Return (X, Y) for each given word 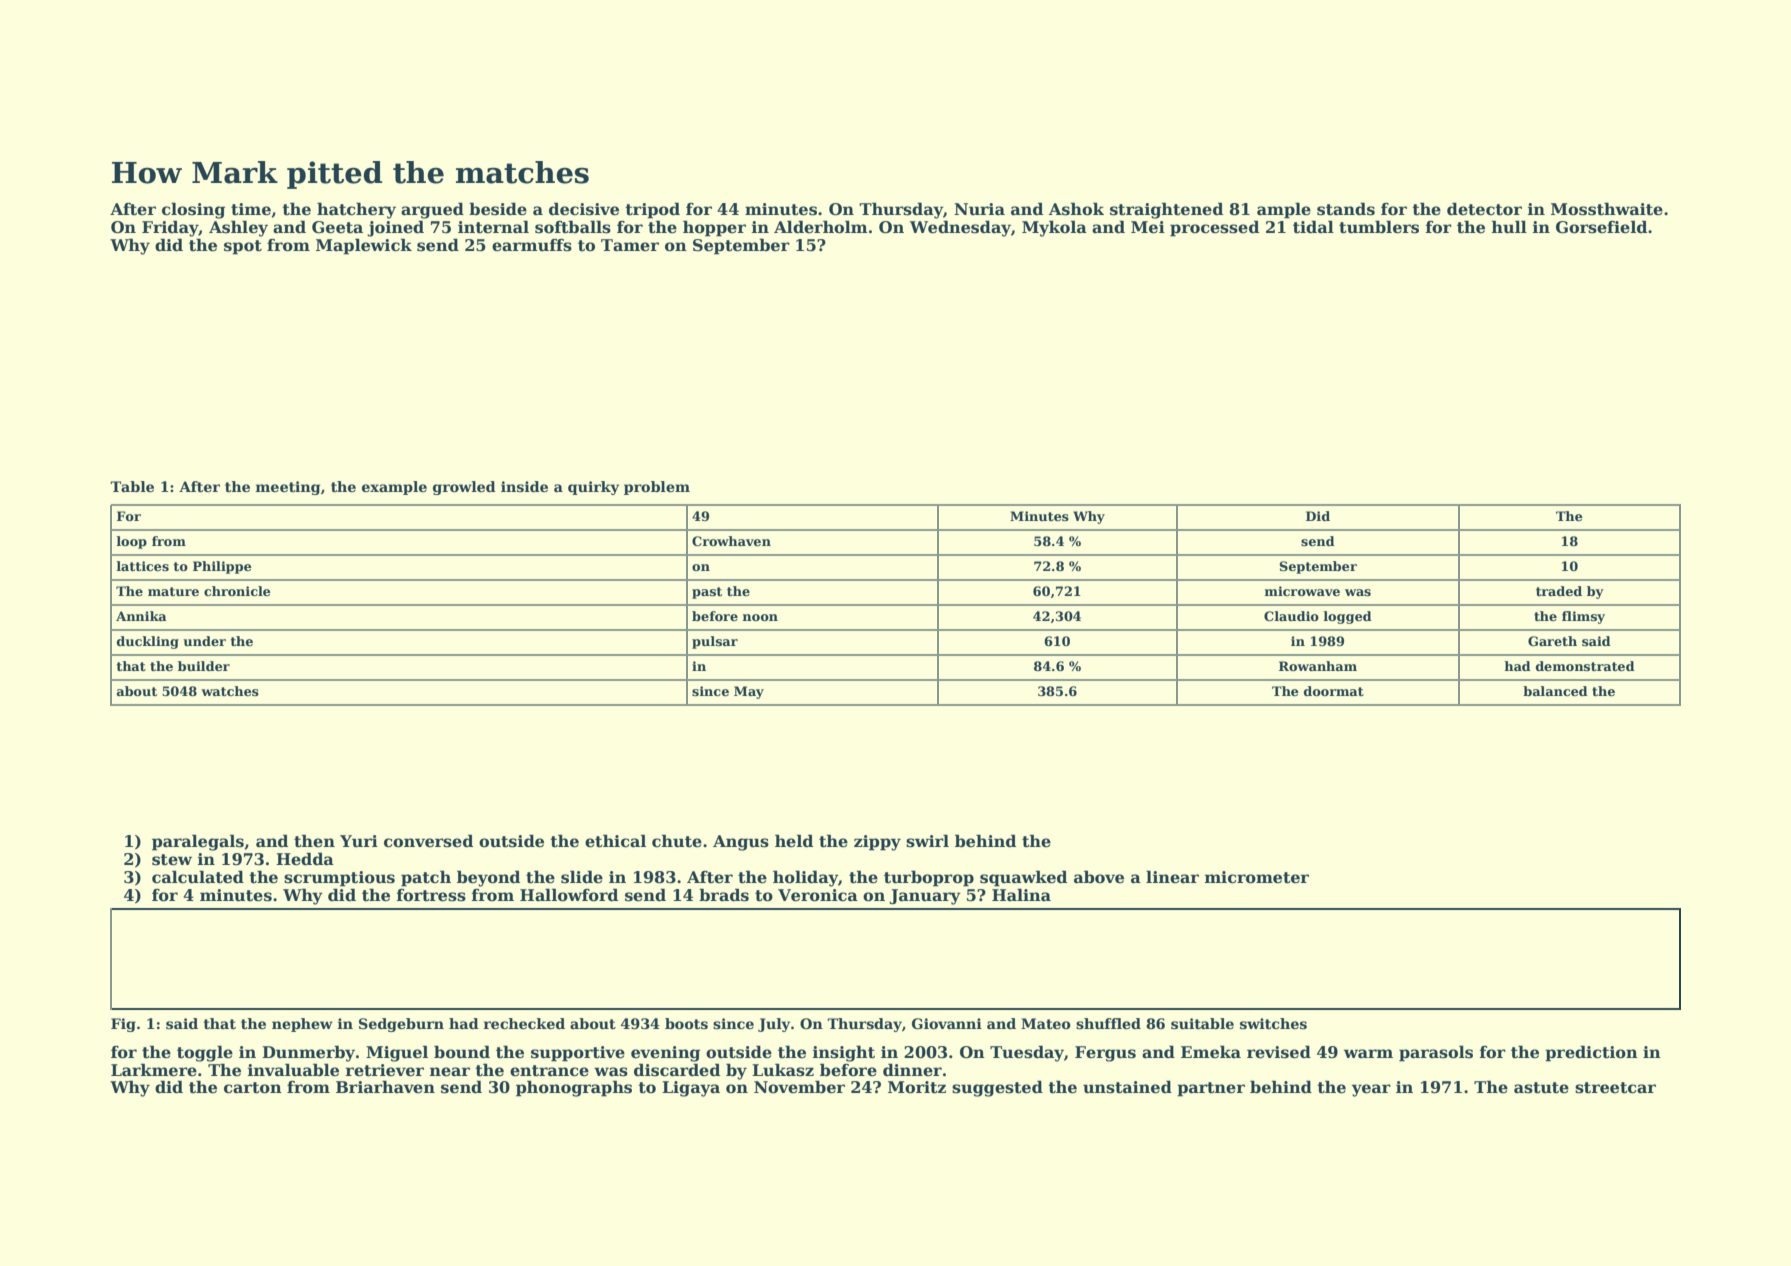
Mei (1148, 227)
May (749, 692)
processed (1214, 228)
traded (1559, 591)
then (314, 841)
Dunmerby (308, 1053)
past (707, 593)
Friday (170, 228)
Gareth (1552, 641)
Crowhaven (731, 541)
